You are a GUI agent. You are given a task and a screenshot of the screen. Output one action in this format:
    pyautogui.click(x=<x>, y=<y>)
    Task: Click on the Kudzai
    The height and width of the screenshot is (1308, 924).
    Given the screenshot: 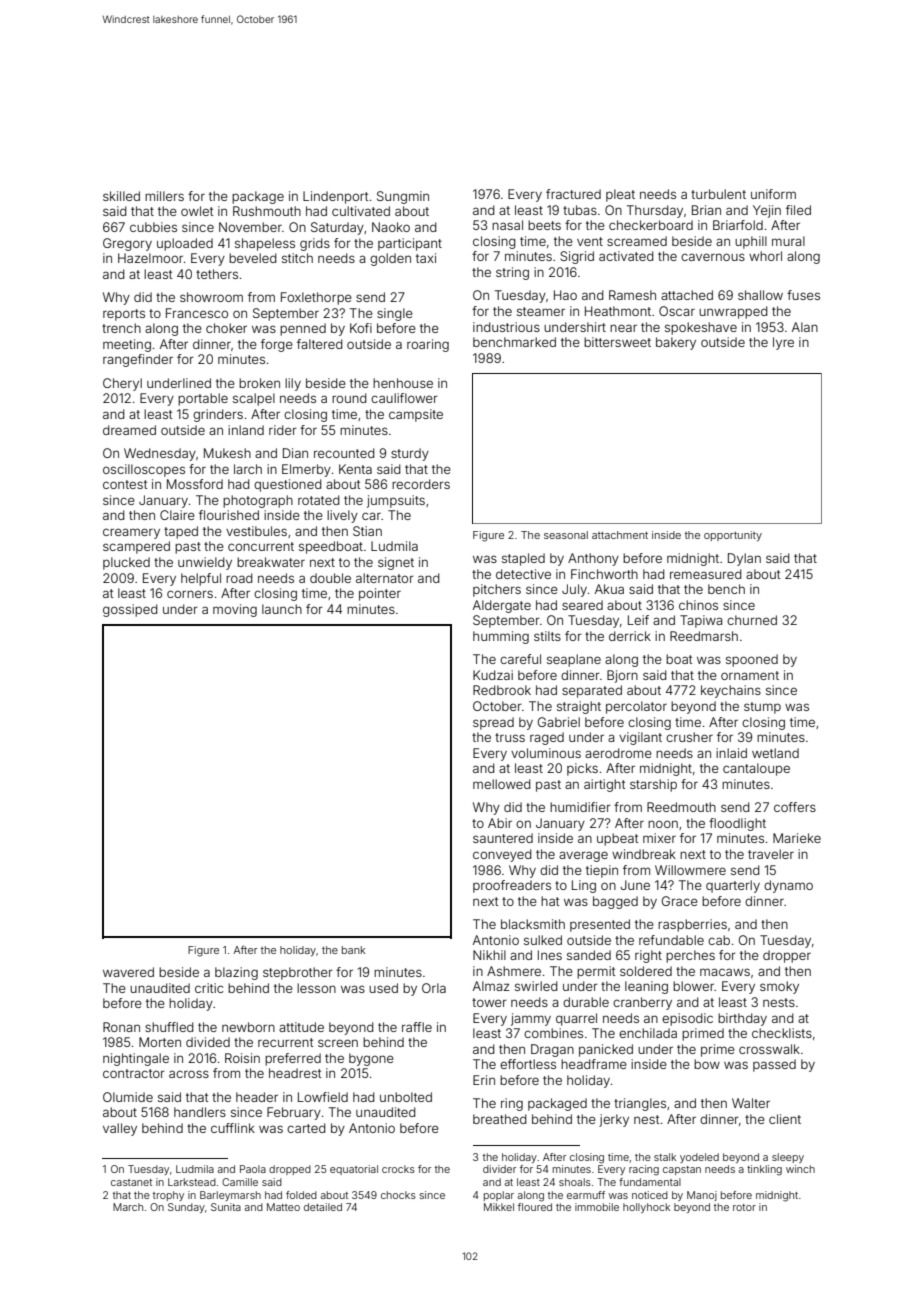 What is the action you would take?
    pyautogui.click(x=493, y=675)
